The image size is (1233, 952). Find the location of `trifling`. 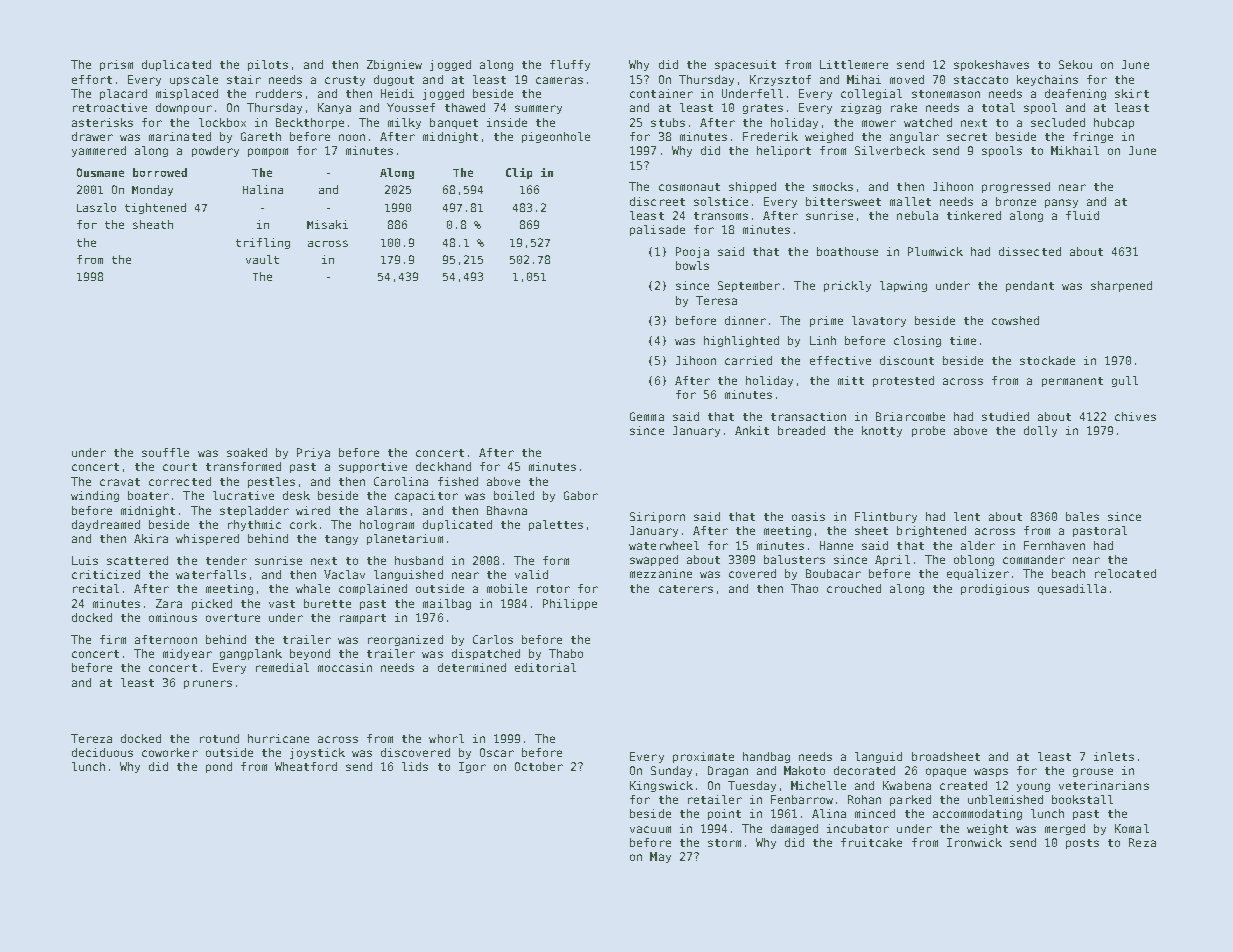

trifling is located at coordinates (263, 243).
